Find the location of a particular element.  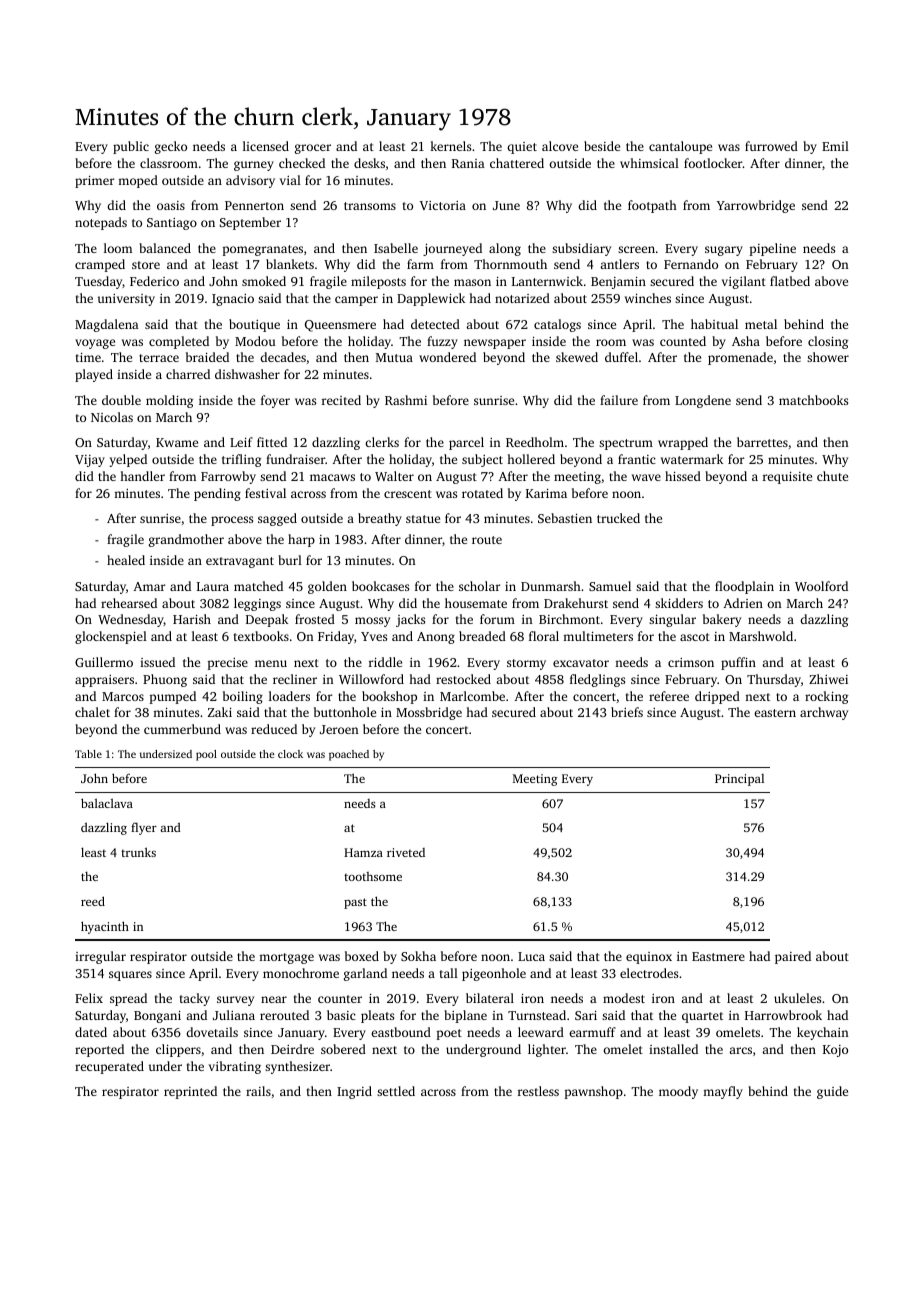

statue is located at coordinates (423, 519).
